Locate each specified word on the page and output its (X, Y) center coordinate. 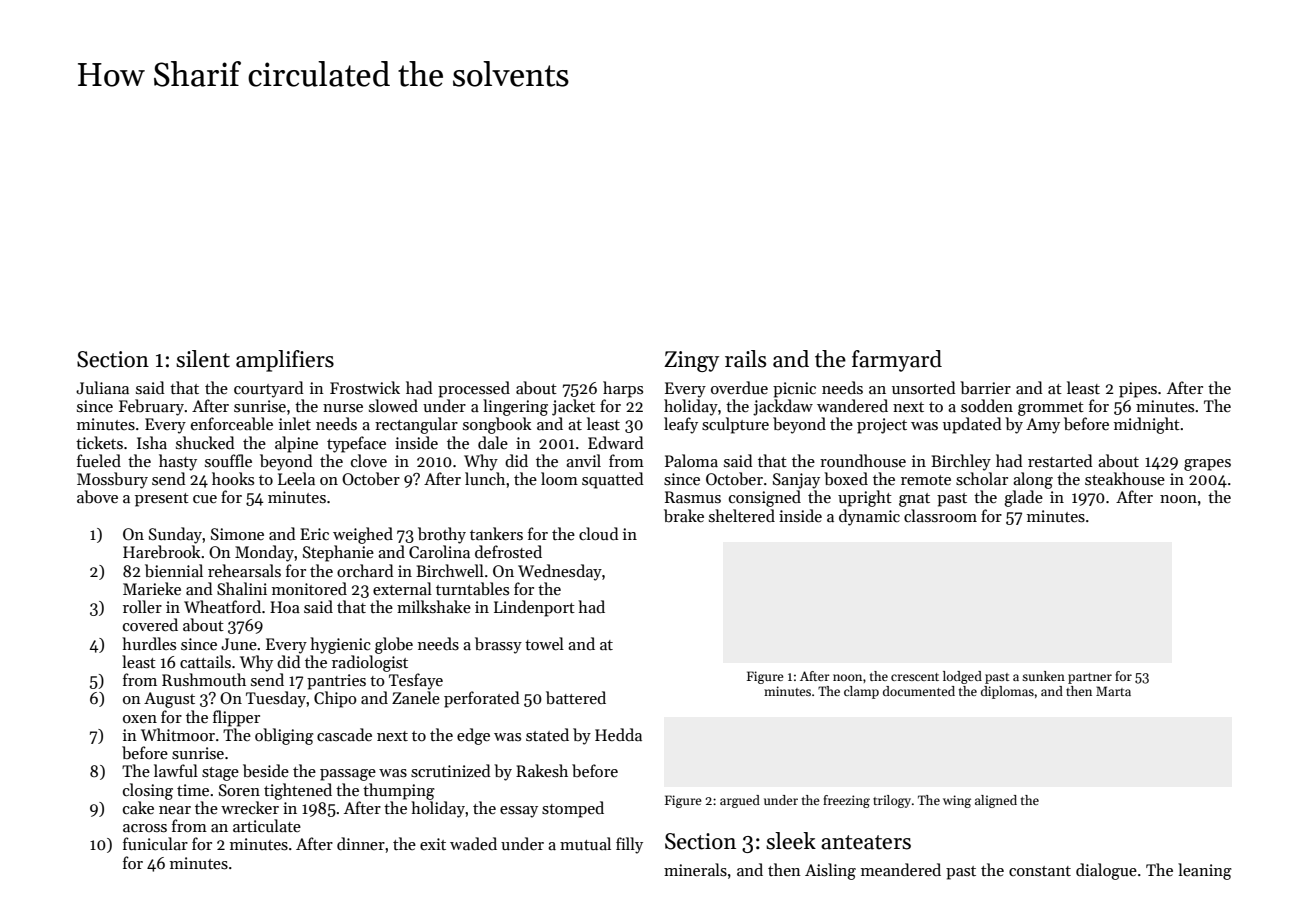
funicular (155, 843)
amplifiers (285, 361)
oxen (140, 719)
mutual (585, 843)
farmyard (897, 361)
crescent (915, 677)
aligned (996, 801)
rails (745, 359)
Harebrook (162, 551)
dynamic (869, 517)
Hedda (618, 734)
